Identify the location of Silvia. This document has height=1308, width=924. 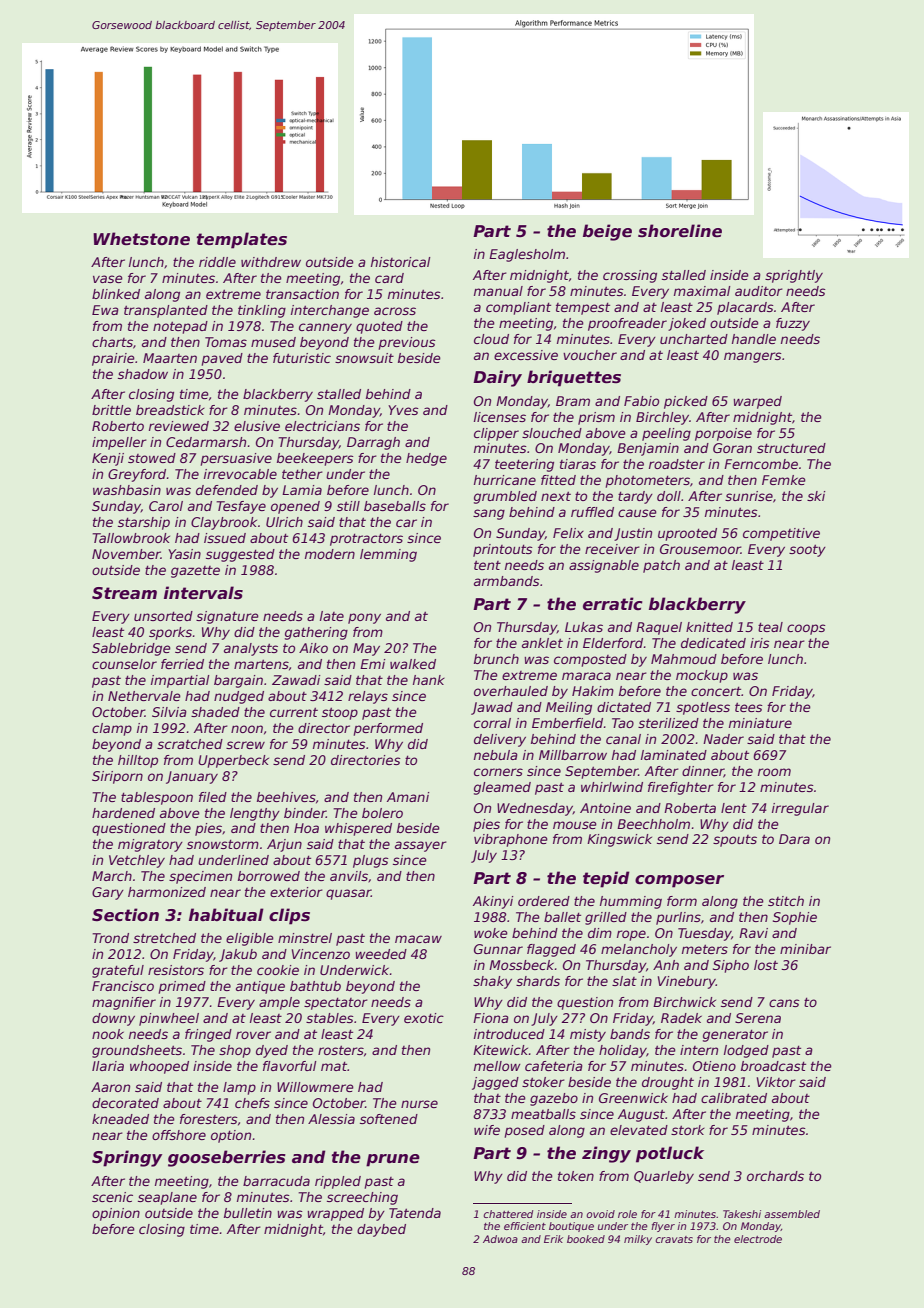
(169, 712).
